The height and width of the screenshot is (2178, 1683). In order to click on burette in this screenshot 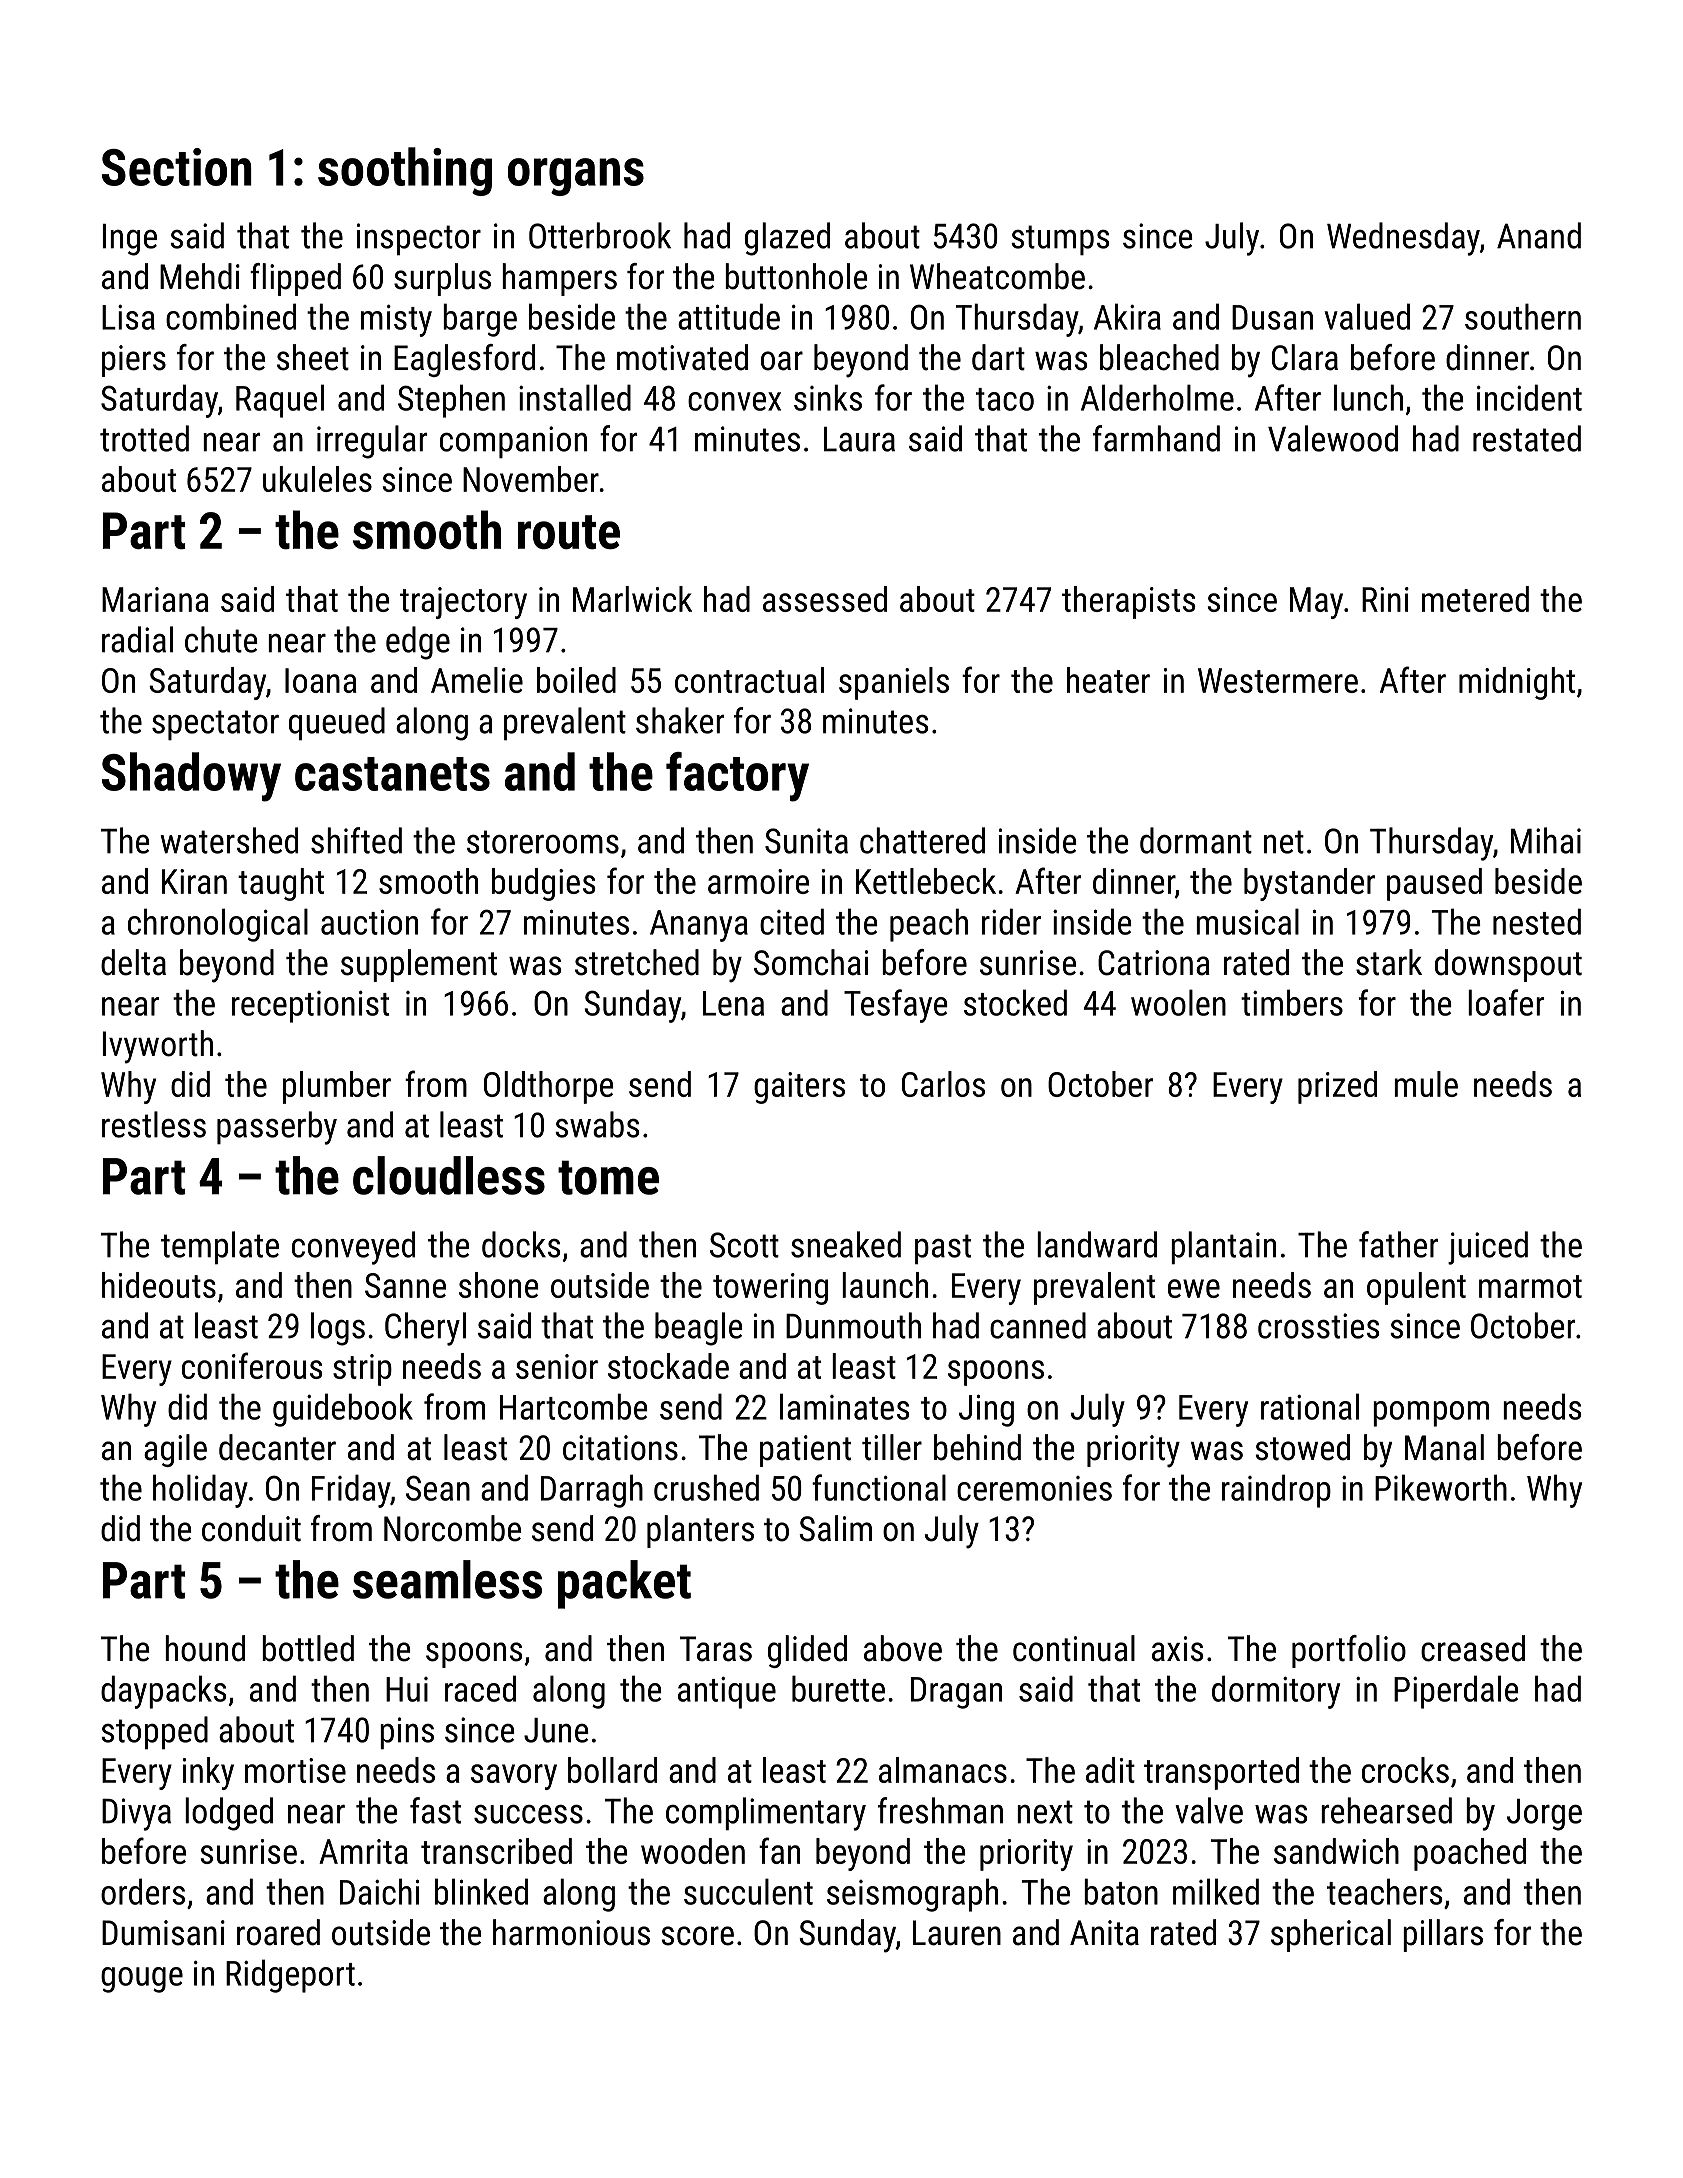, I will do `click(838, 1688)`.
